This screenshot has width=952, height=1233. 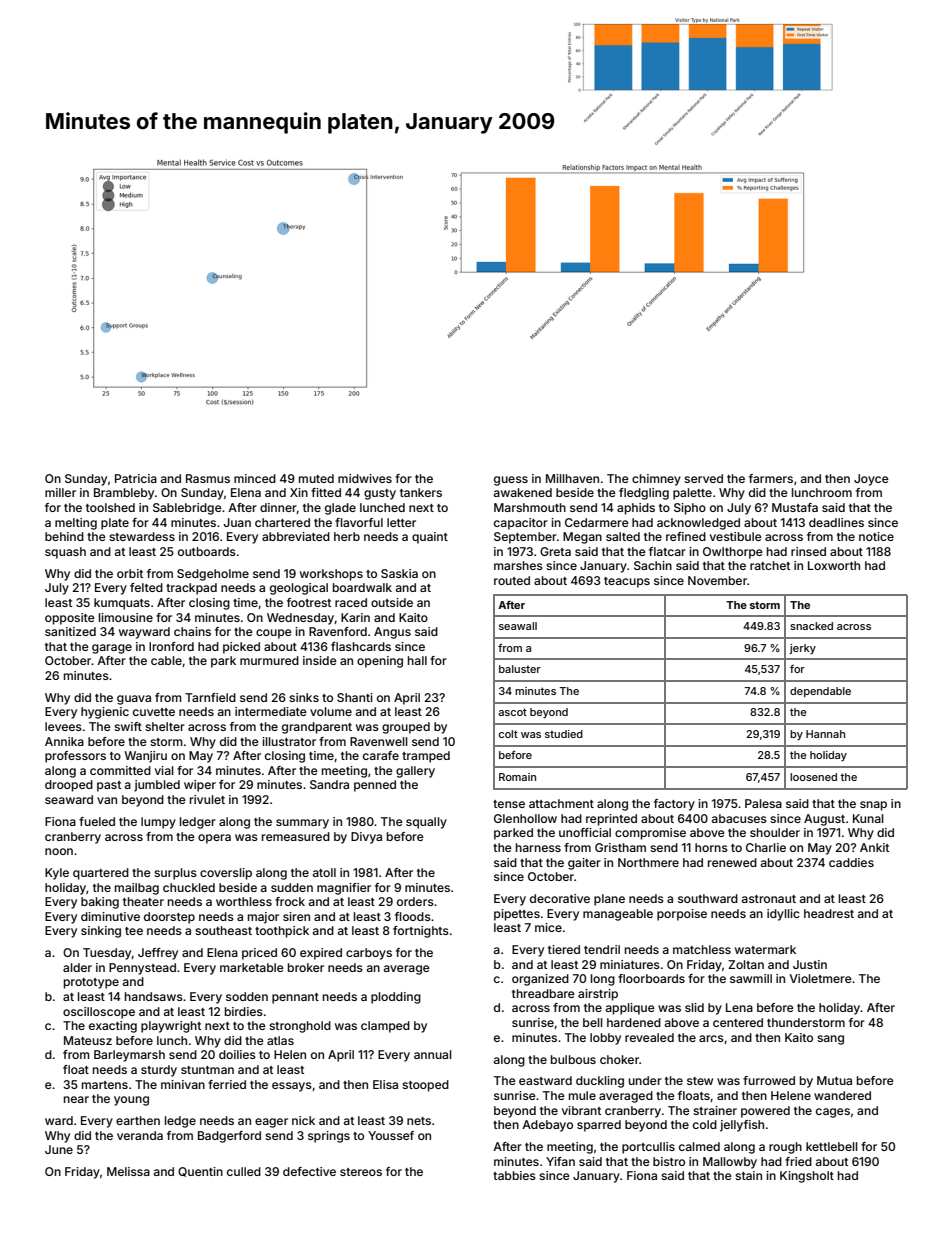 I want to click on ratchet, so click(x=770, y=565).
